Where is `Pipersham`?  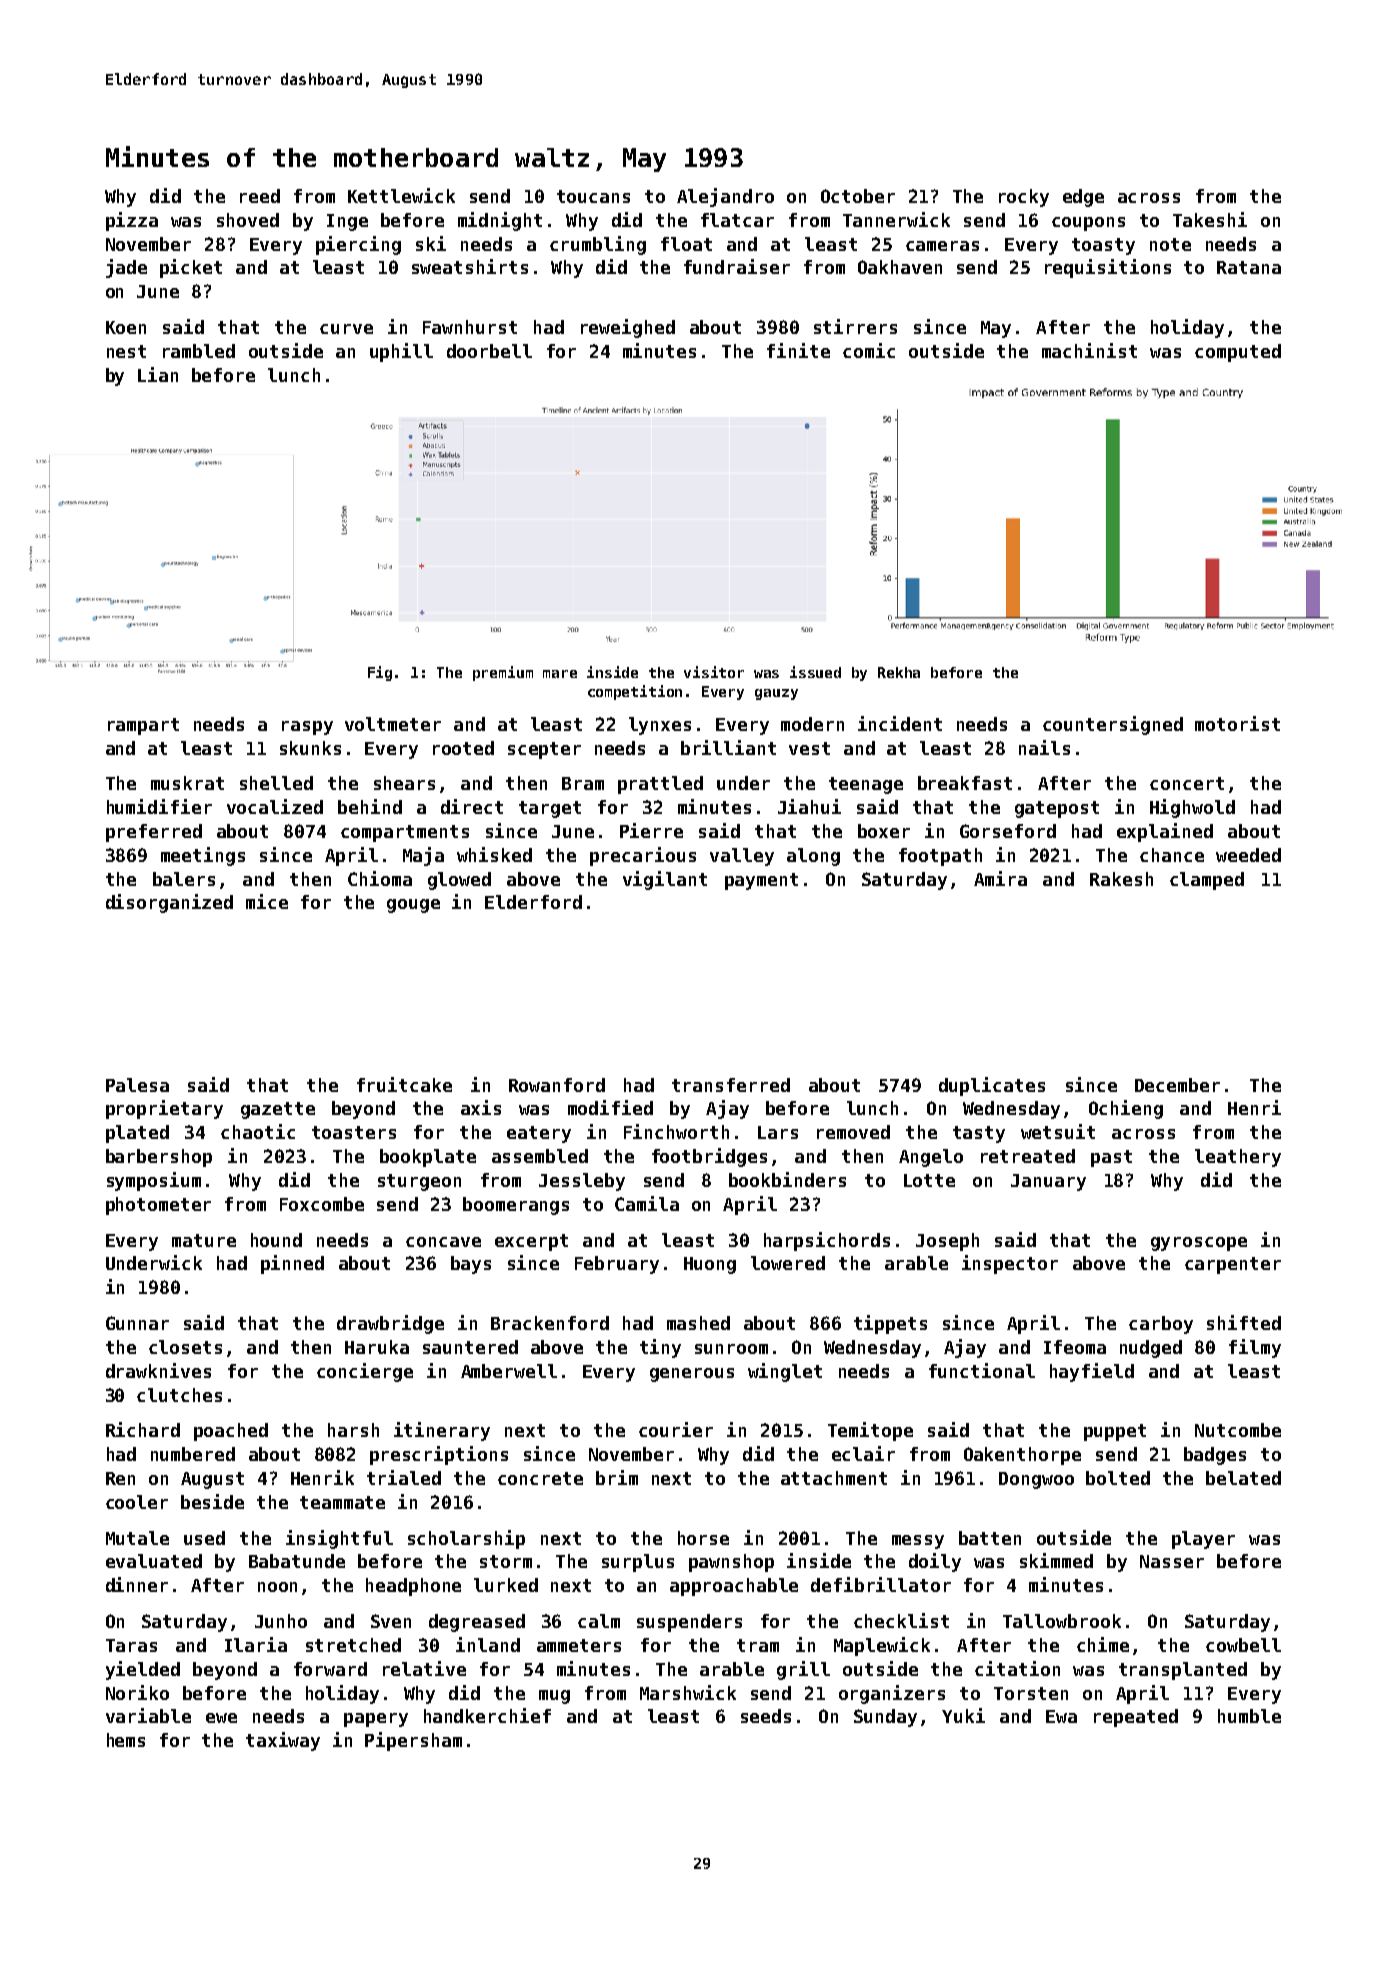 Pipersham is located at coordinates (413, 1741).
